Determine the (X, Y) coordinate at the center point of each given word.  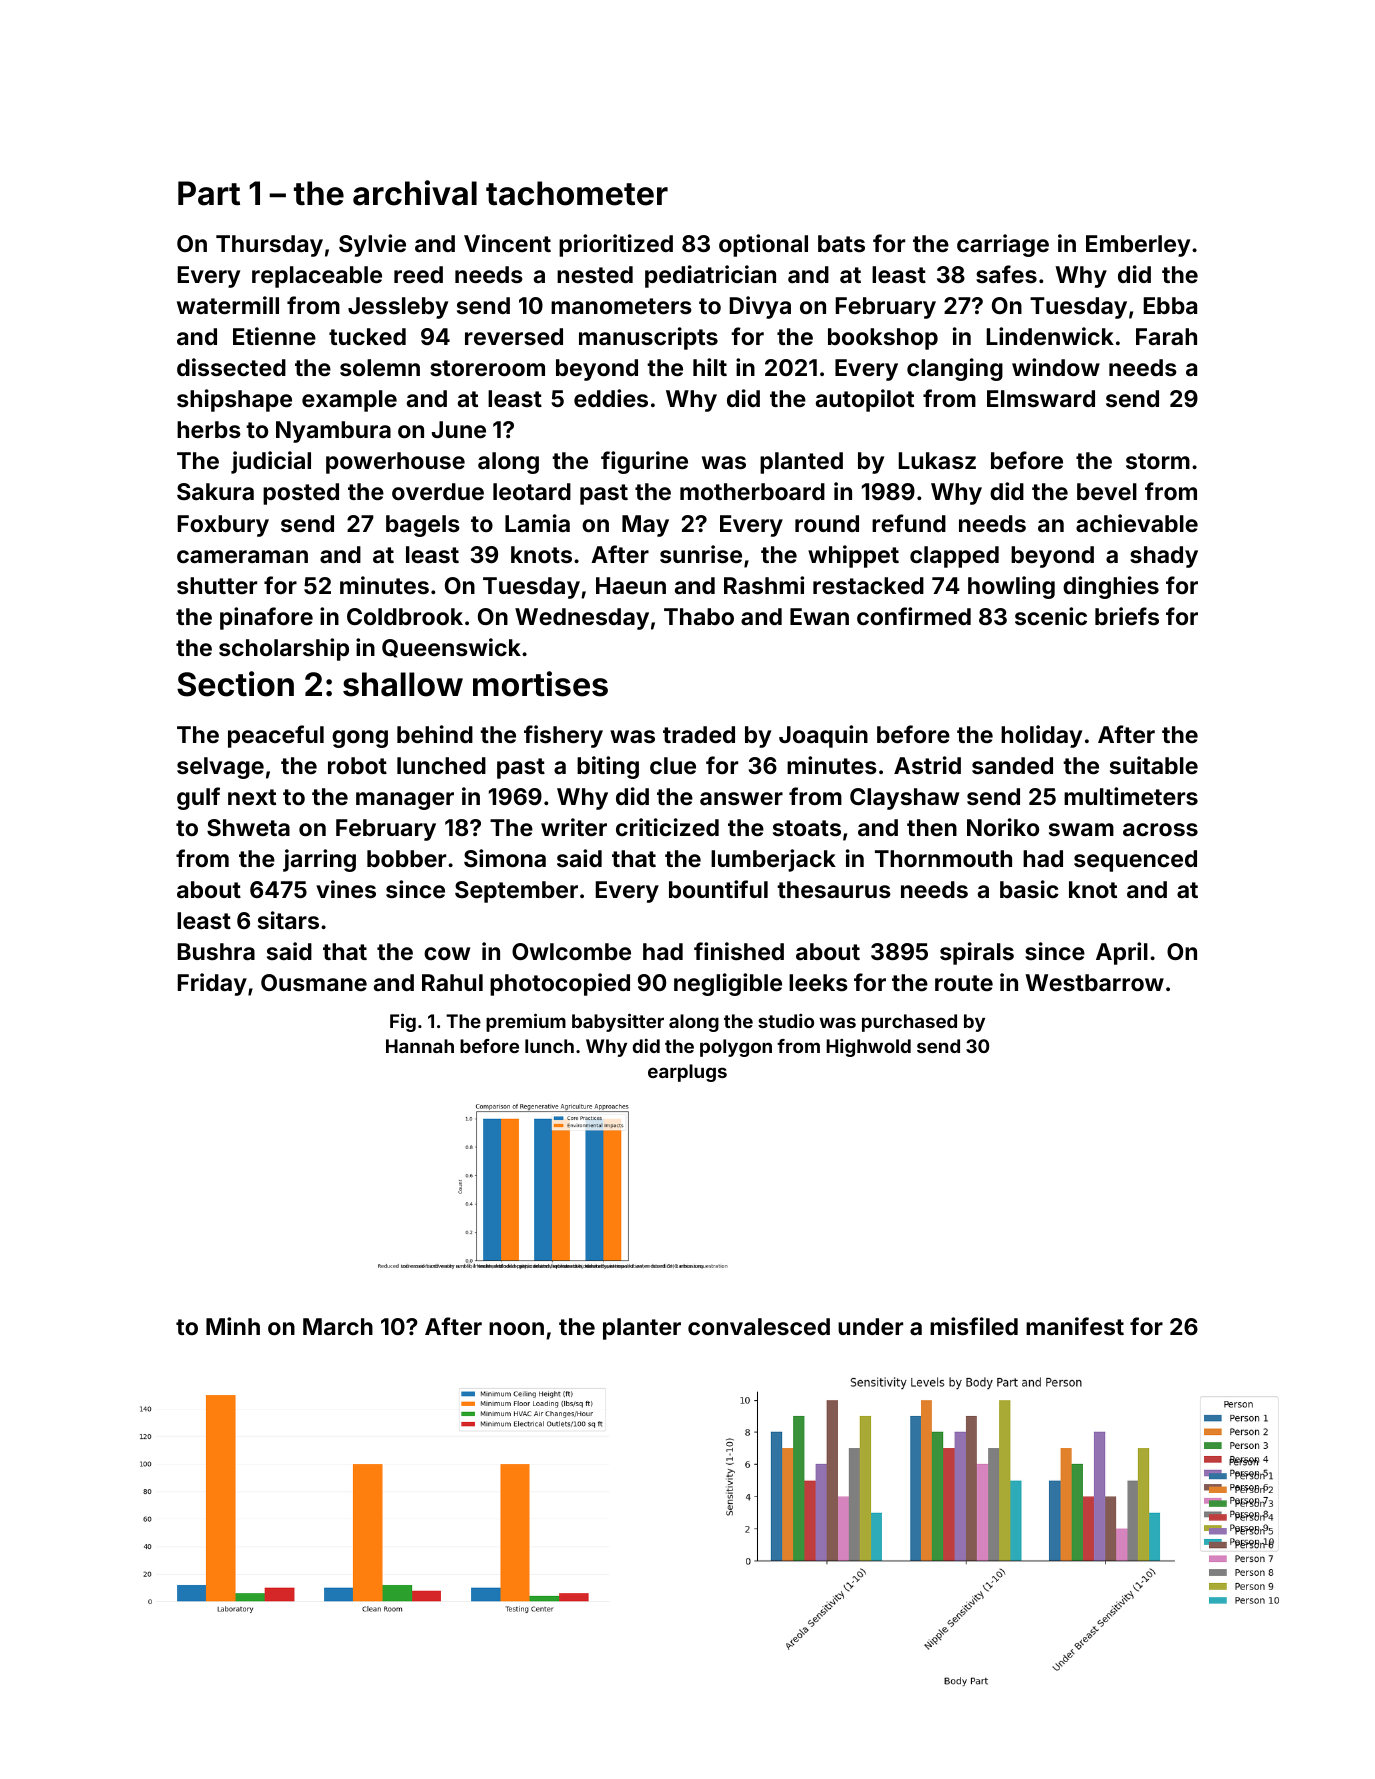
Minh (233, 1326)
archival (415, 193)
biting (608, 767)
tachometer (577, 193)
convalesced (759, 1326)
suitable (1154, 765)
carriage (1003, 245)
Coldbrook (405, 616)
